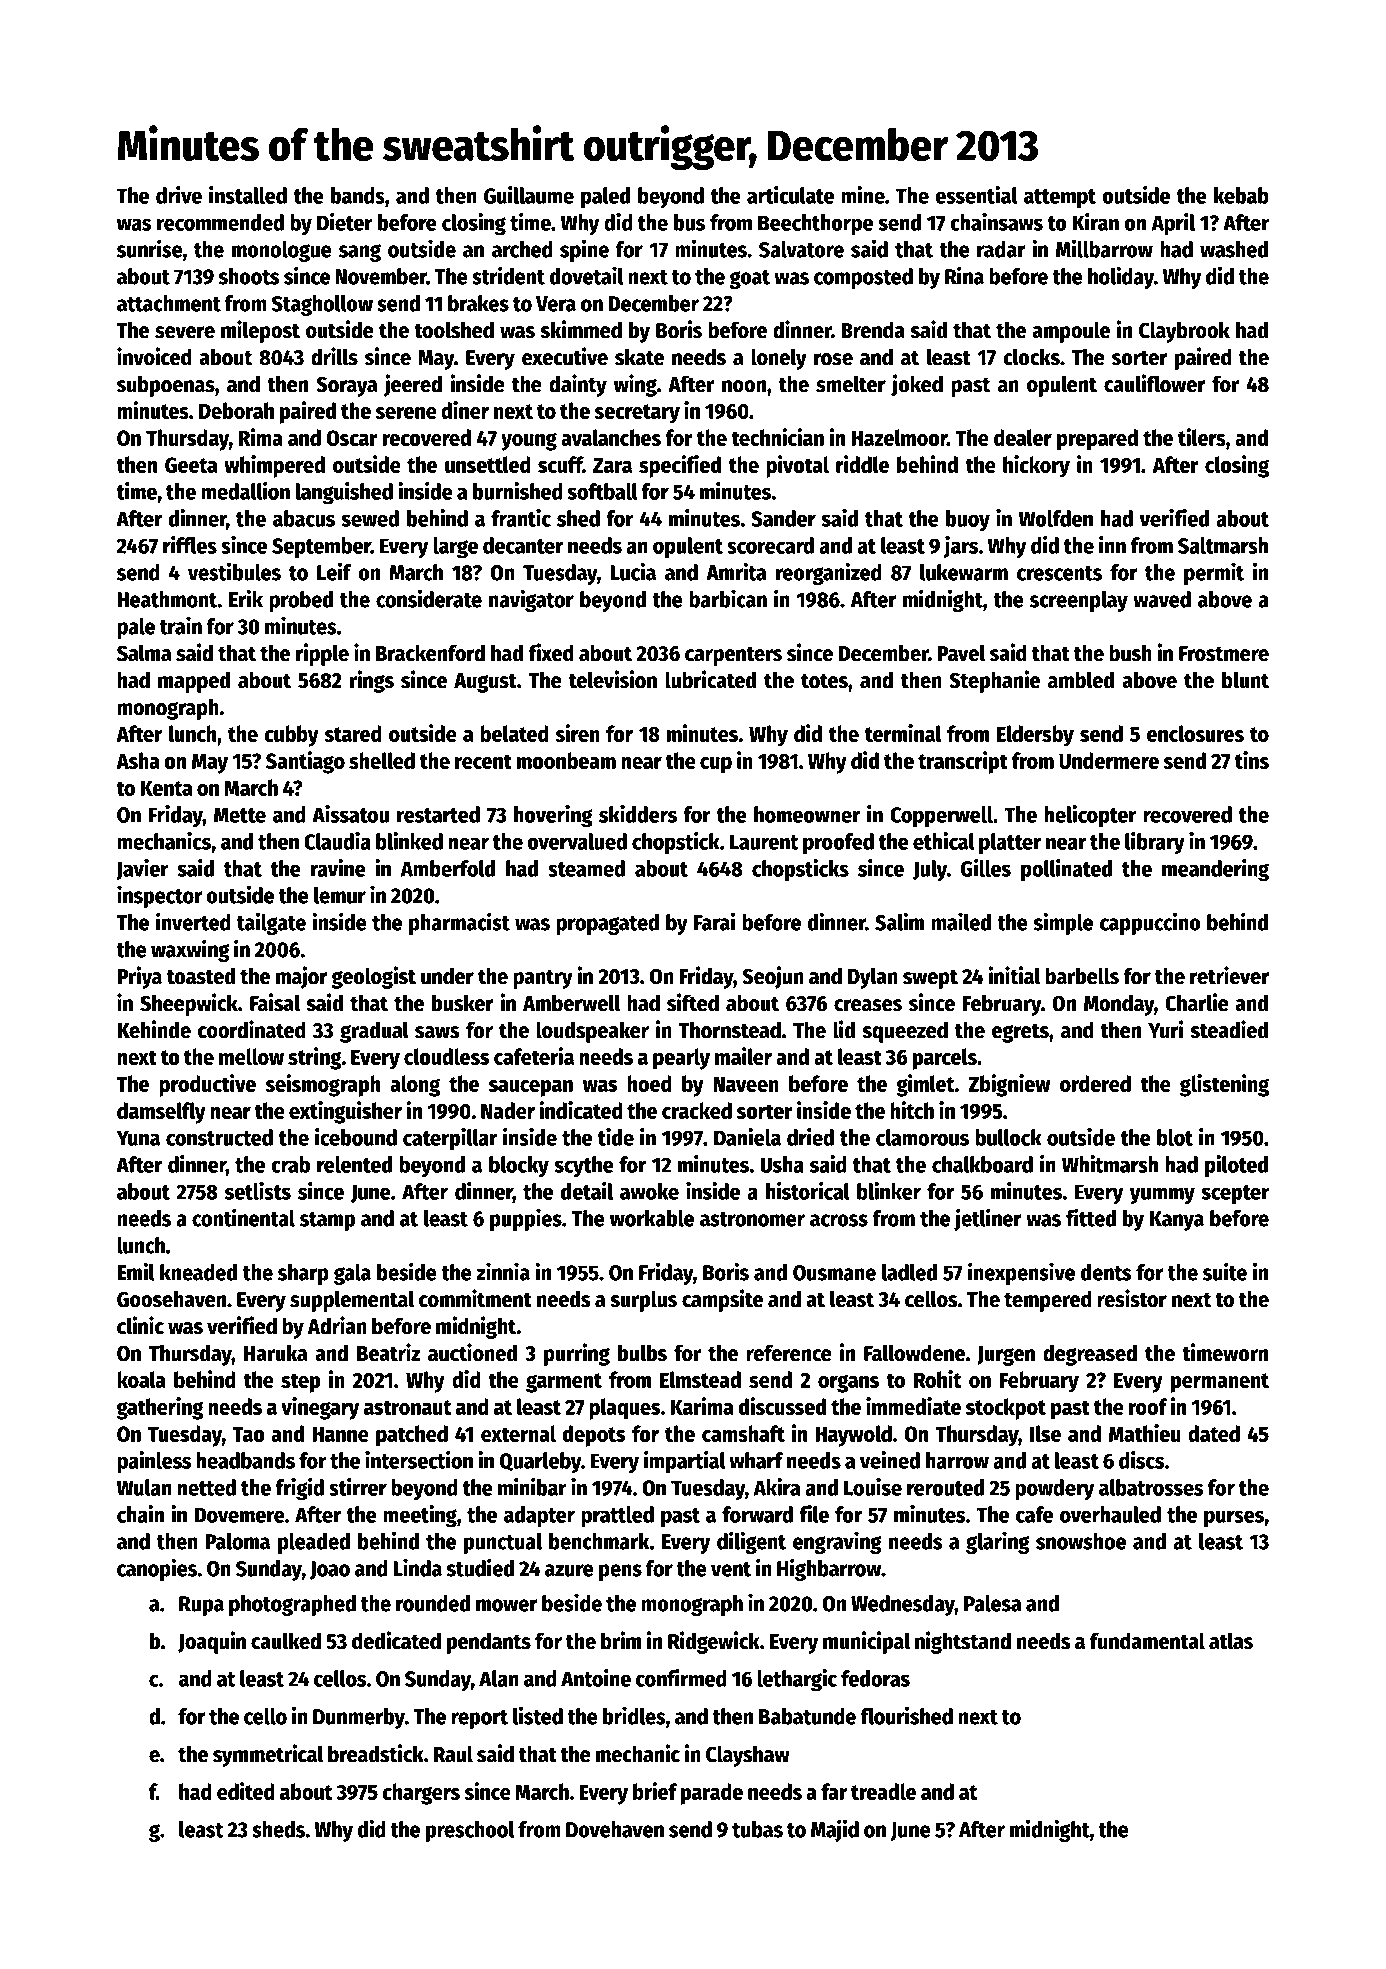 The height and width of the document is (1969, 1386). What do you see at coordinates (777, 437) in the document?
I see `technician` at bounding box center [777, 437].
